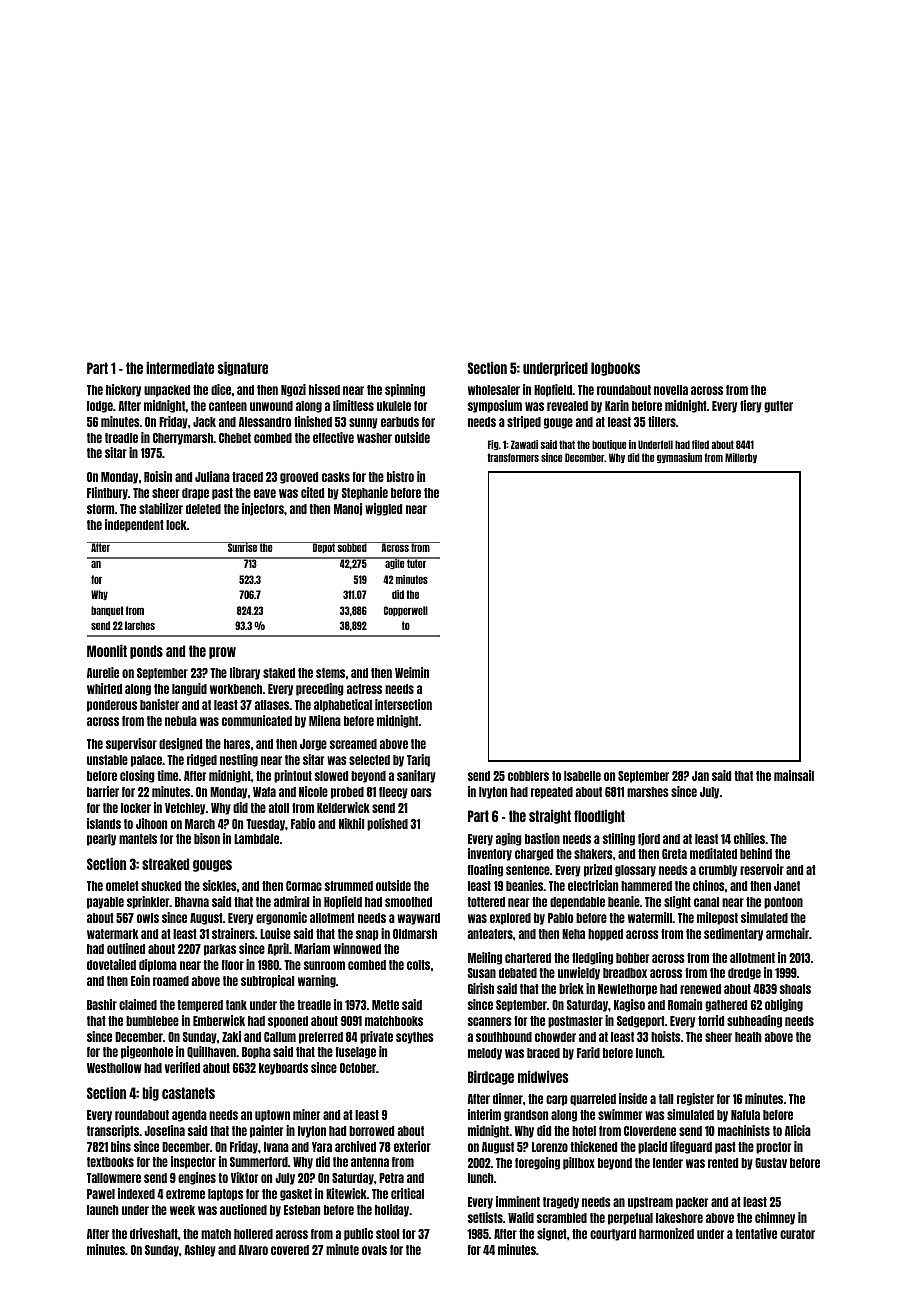 This screenshot has height=1316, width=908. I want to click on aging, so click(509, 839).
